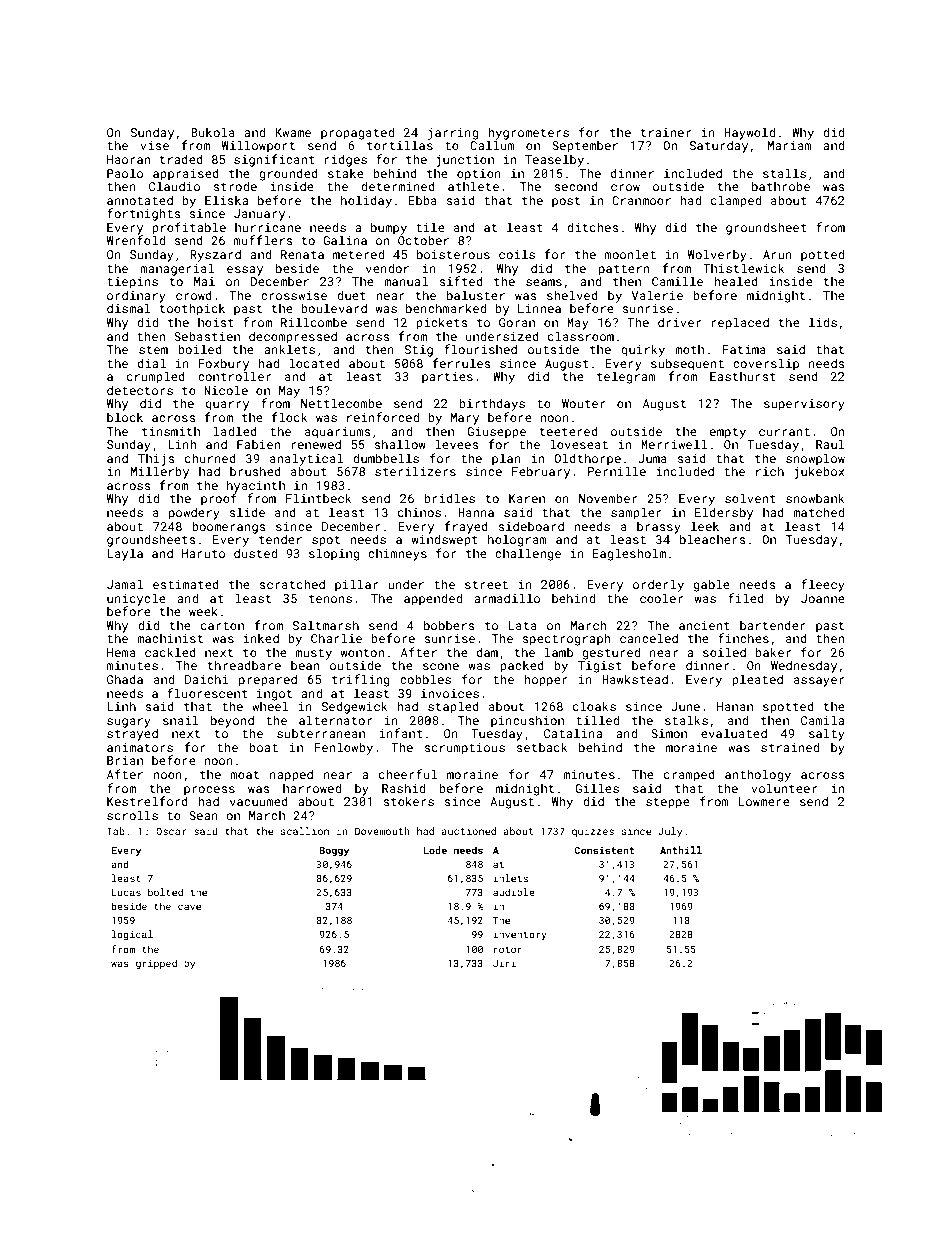 The width and height of the screenshot is (952, 1233). Describe the element at coordinates (453, 134) in the screenshot. I see `jarring` at that location.
